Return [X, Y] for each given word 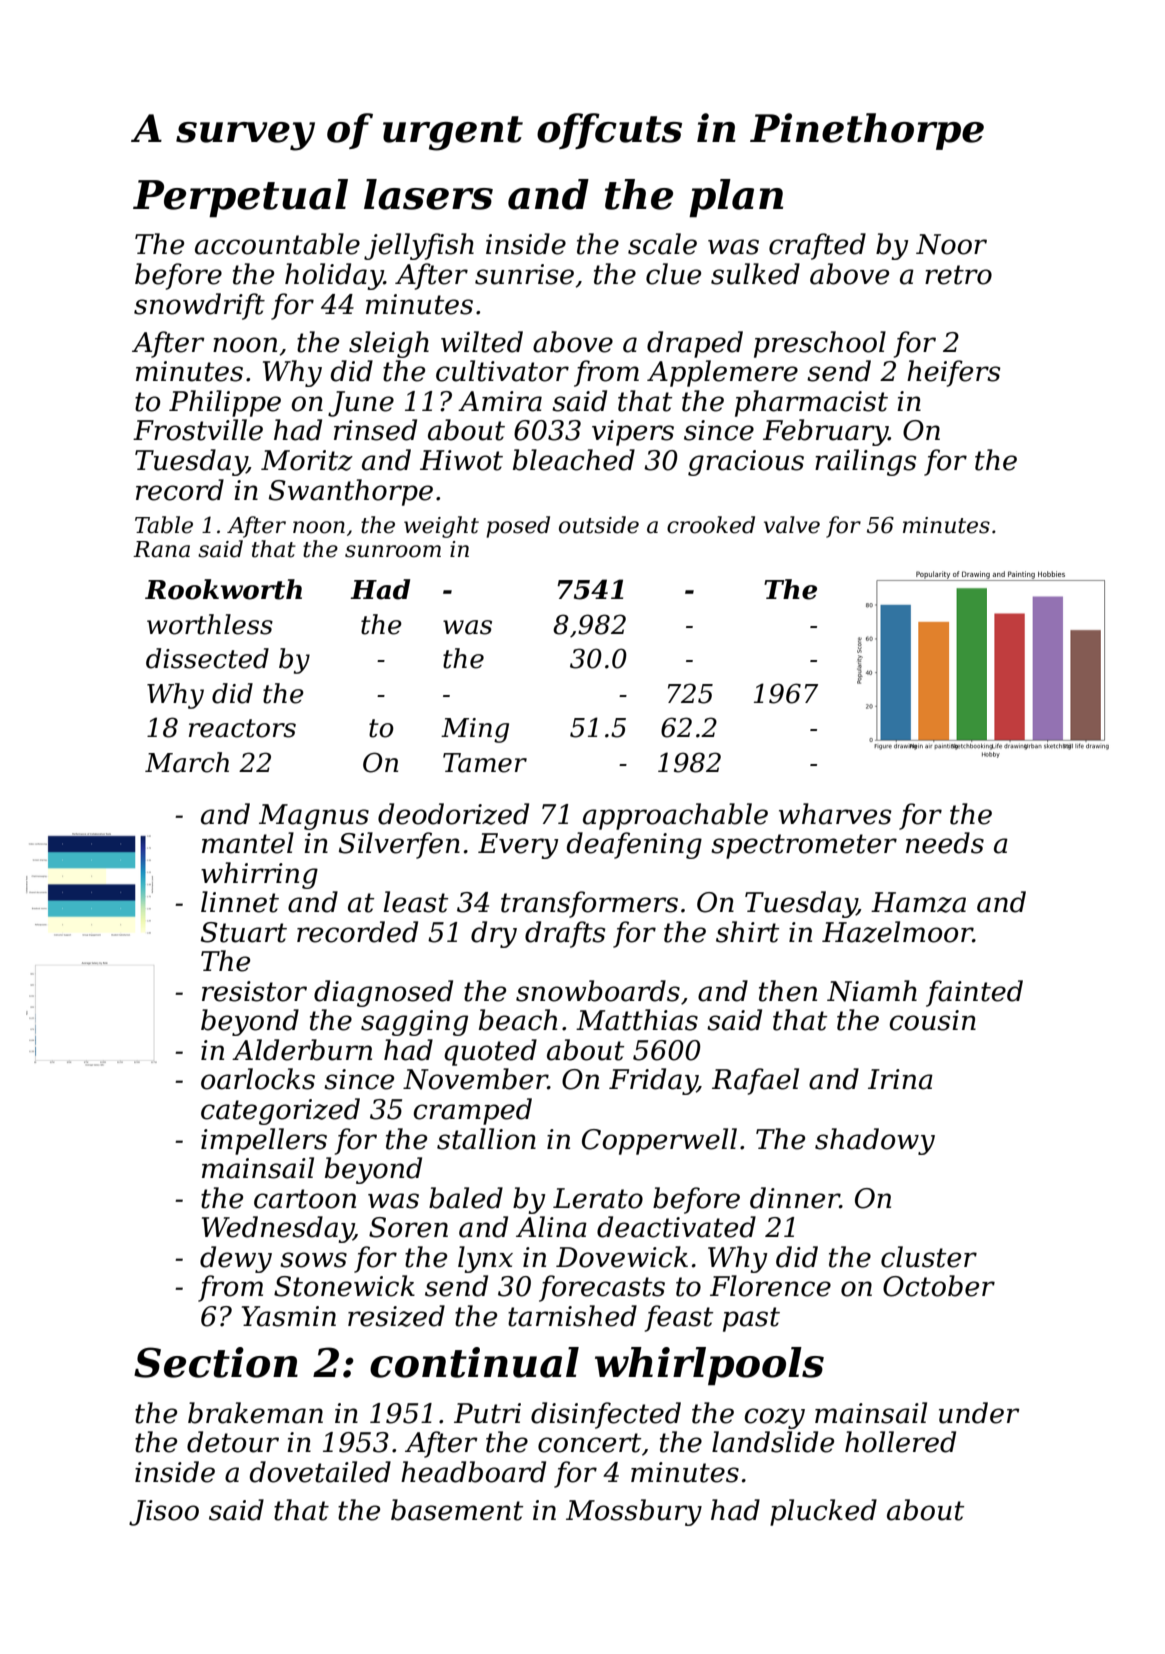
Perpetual [240, 198]
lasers [428, 194]
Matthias [637, 1020]
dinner [795, 1198]
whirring [259, 875]
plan [736, 198]
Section [216, 1362]
